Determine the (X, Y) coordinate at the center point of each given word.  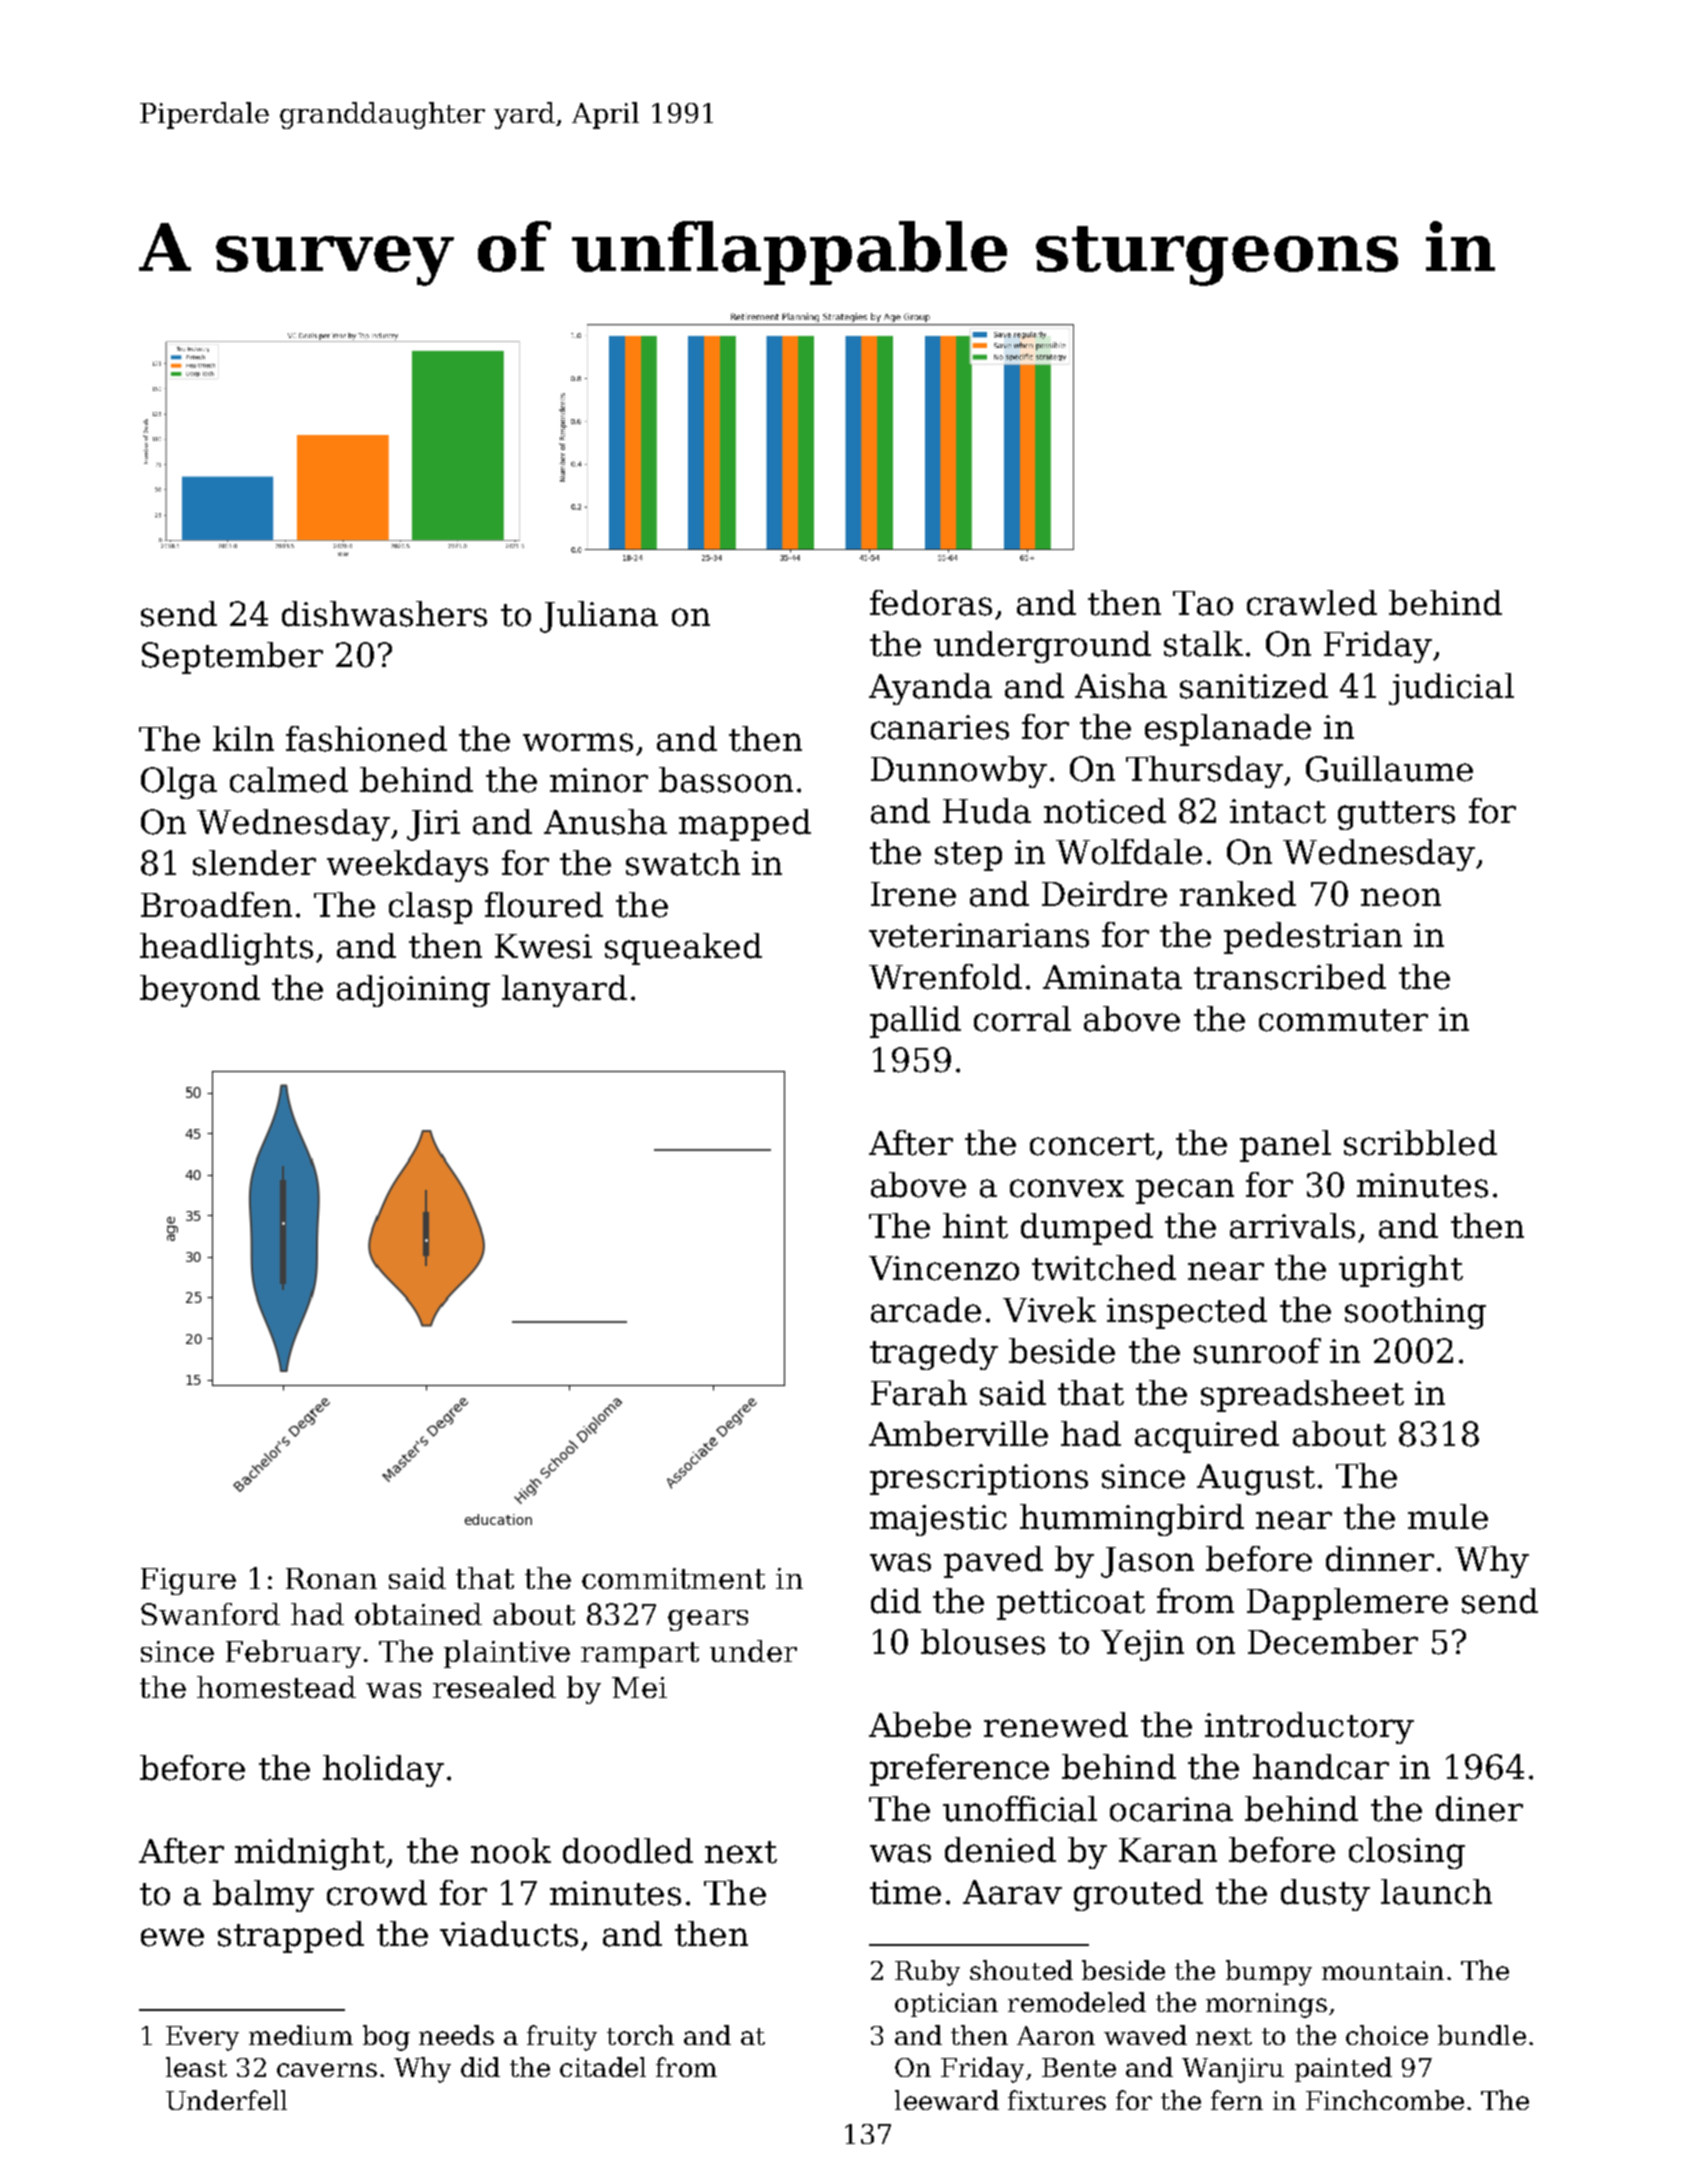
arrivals (1292, 1226)
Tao (1203, 603)
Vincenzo (944, 1268)
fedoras (931, 603)
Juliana (599, 617)
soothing (1415, 1313)
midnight (310, 1854)
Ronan (331, 1578)
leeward (947, 2100)
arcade (926, 1310)
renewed (1056, 1725)
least (196, 2067)
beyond (200, 991)
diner (1479, 1809)
